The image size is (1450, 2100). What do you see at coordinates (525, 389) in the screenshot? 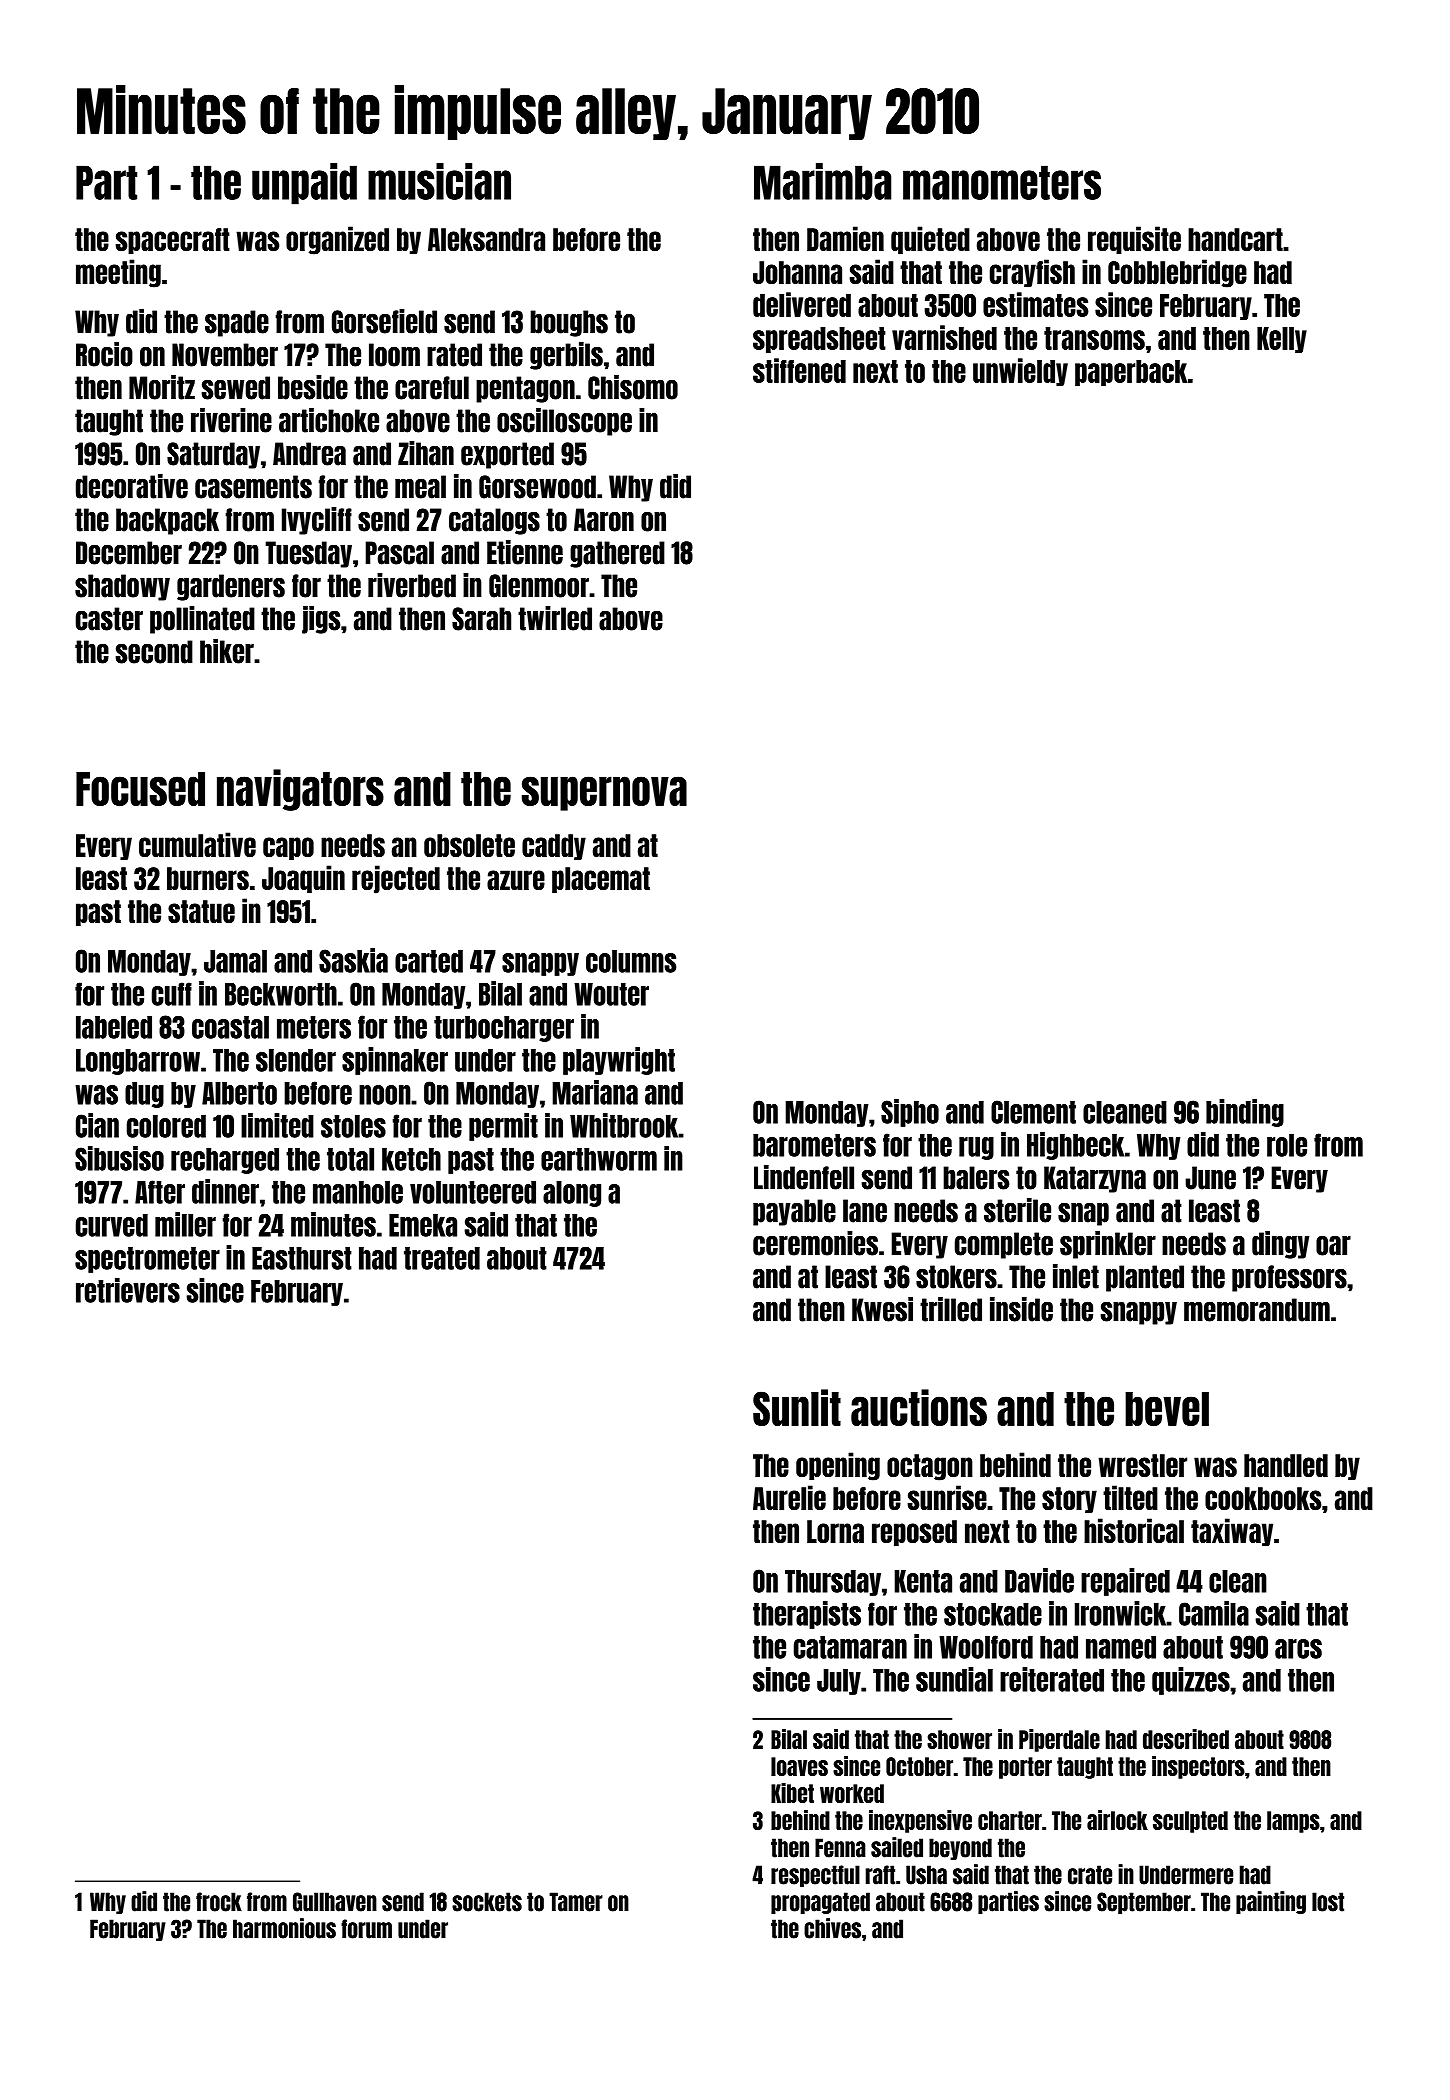
I see `pentagon` at bounding box center [525, 389].
